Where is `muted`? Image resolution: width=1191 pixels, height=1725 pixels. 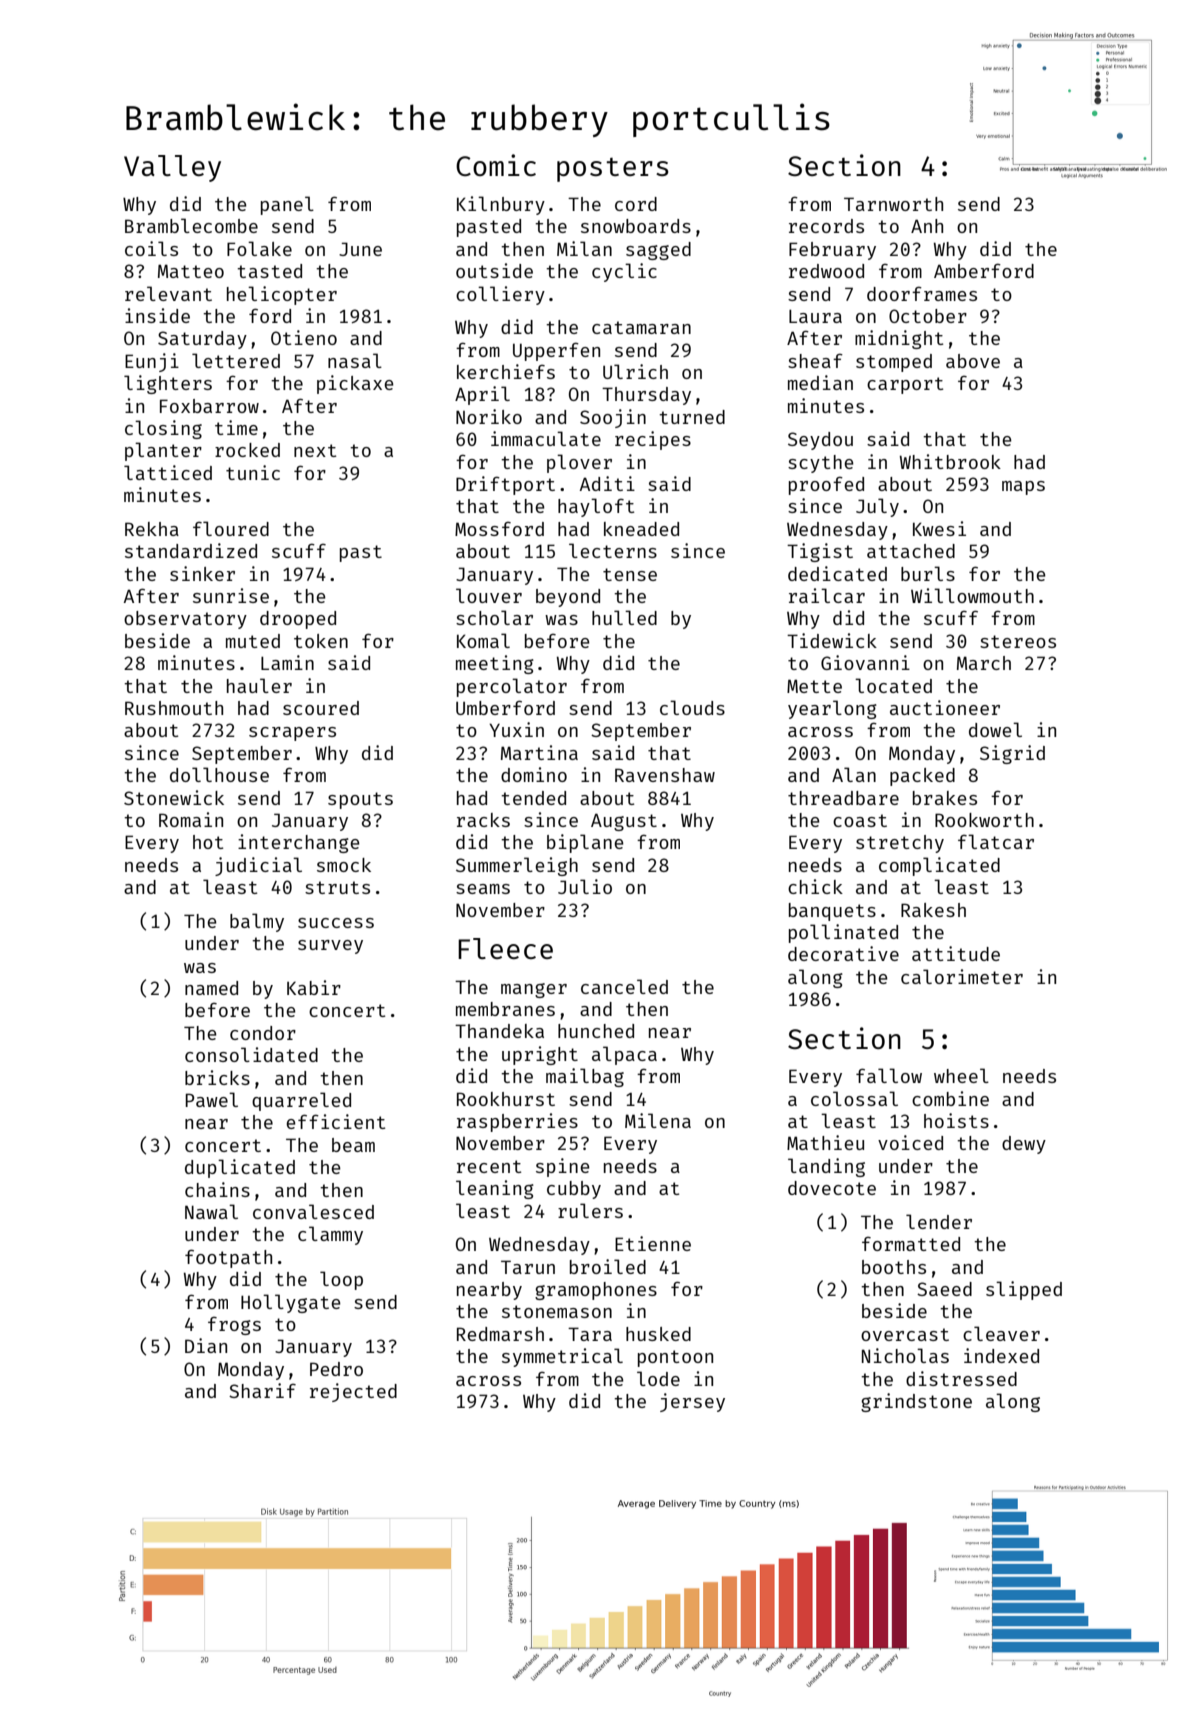 muted is located at coordinates (253, 641).
